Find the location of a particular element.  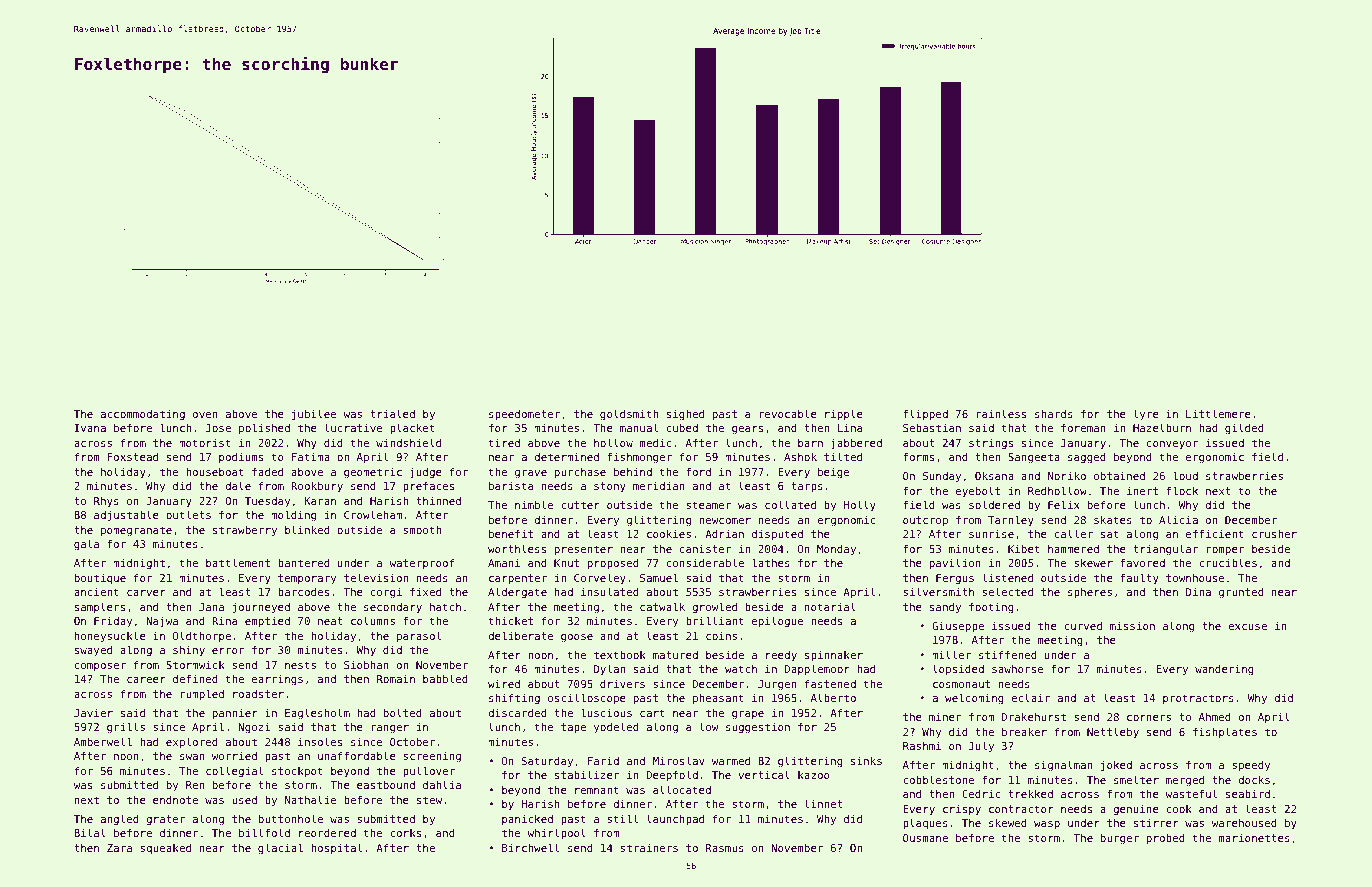

determined is located at coordinates (566, 457).
